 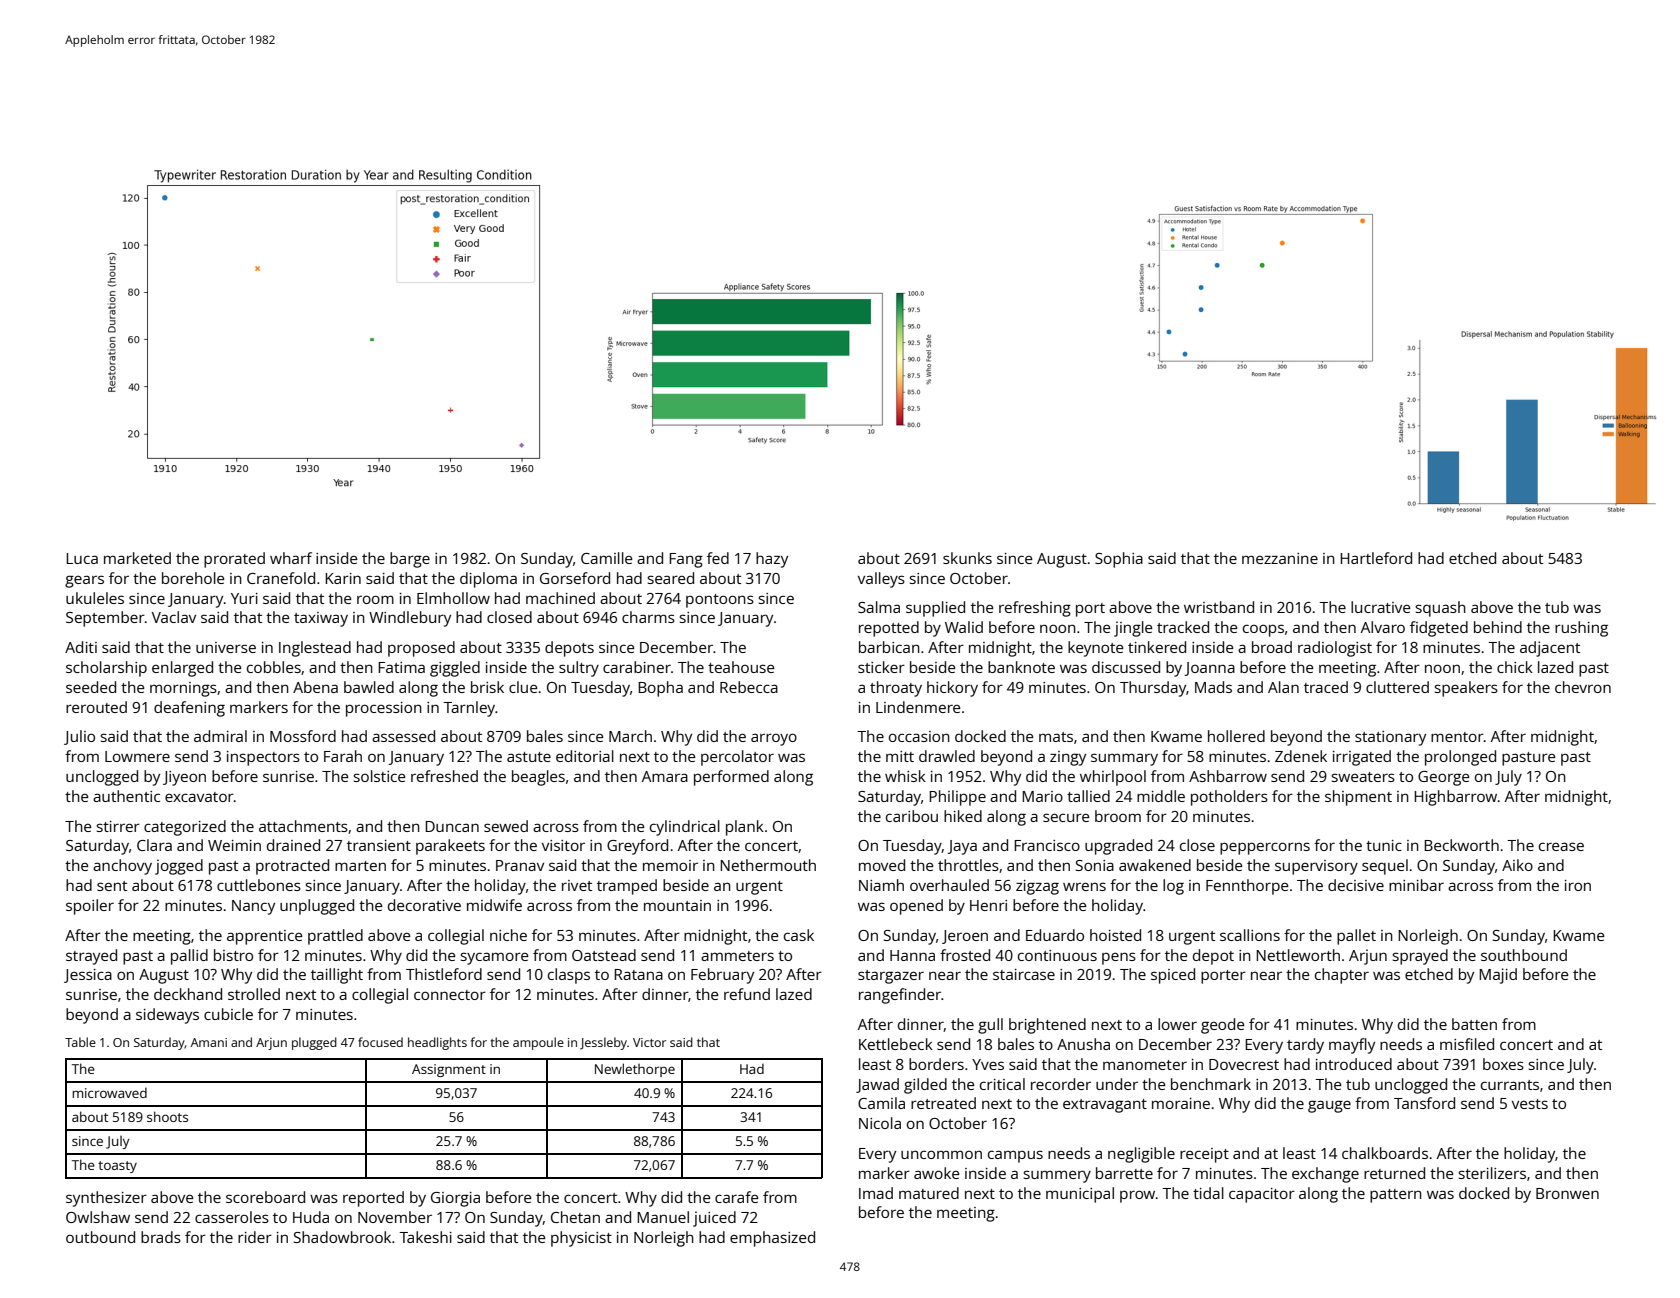 What do you see at coordinates (1057, 1176) in the page?
I see `summery` at bounding box center [1057, 1176].
